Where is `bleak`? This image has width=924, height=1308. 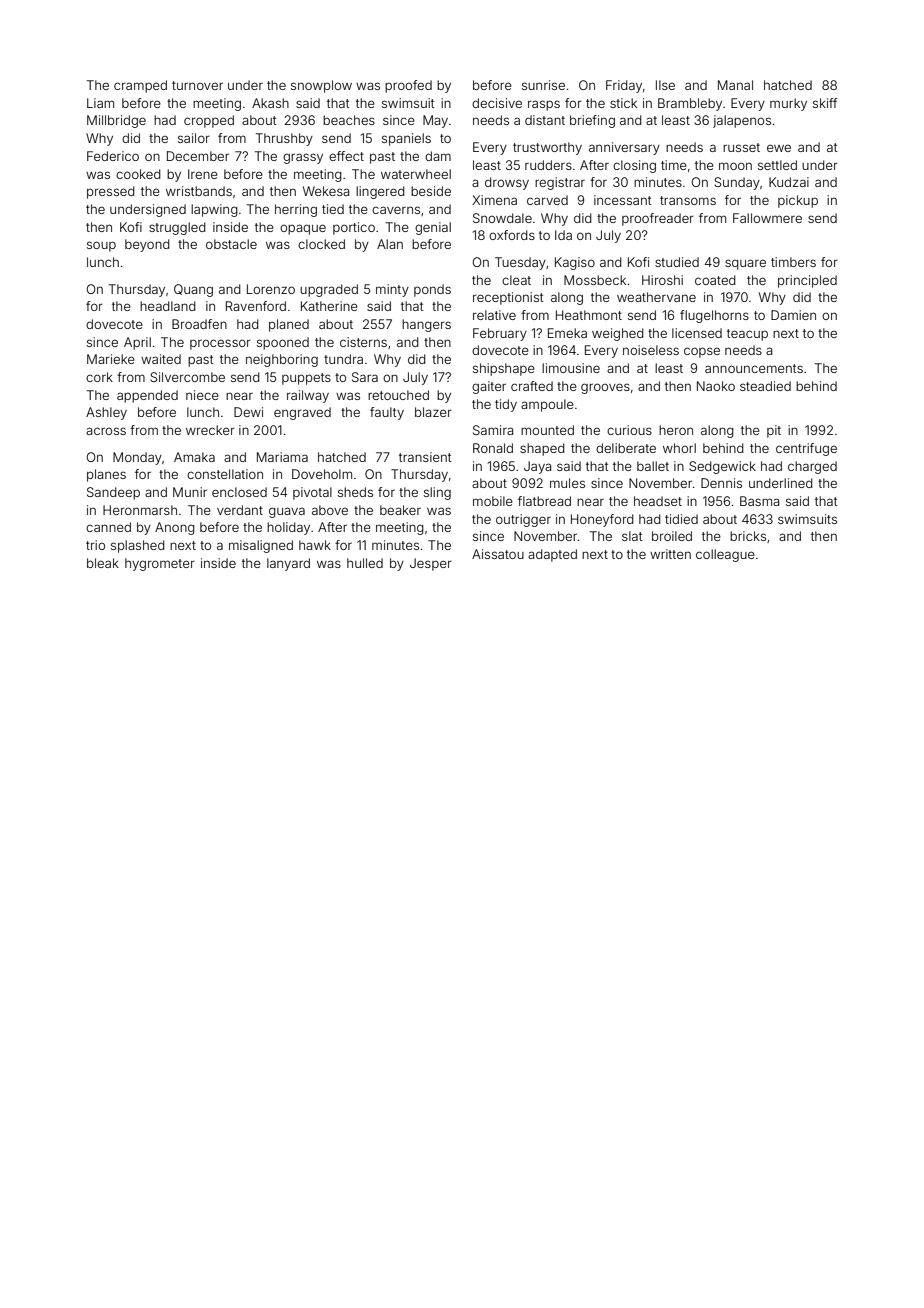 bleak is located at coordinates (103, 563).
